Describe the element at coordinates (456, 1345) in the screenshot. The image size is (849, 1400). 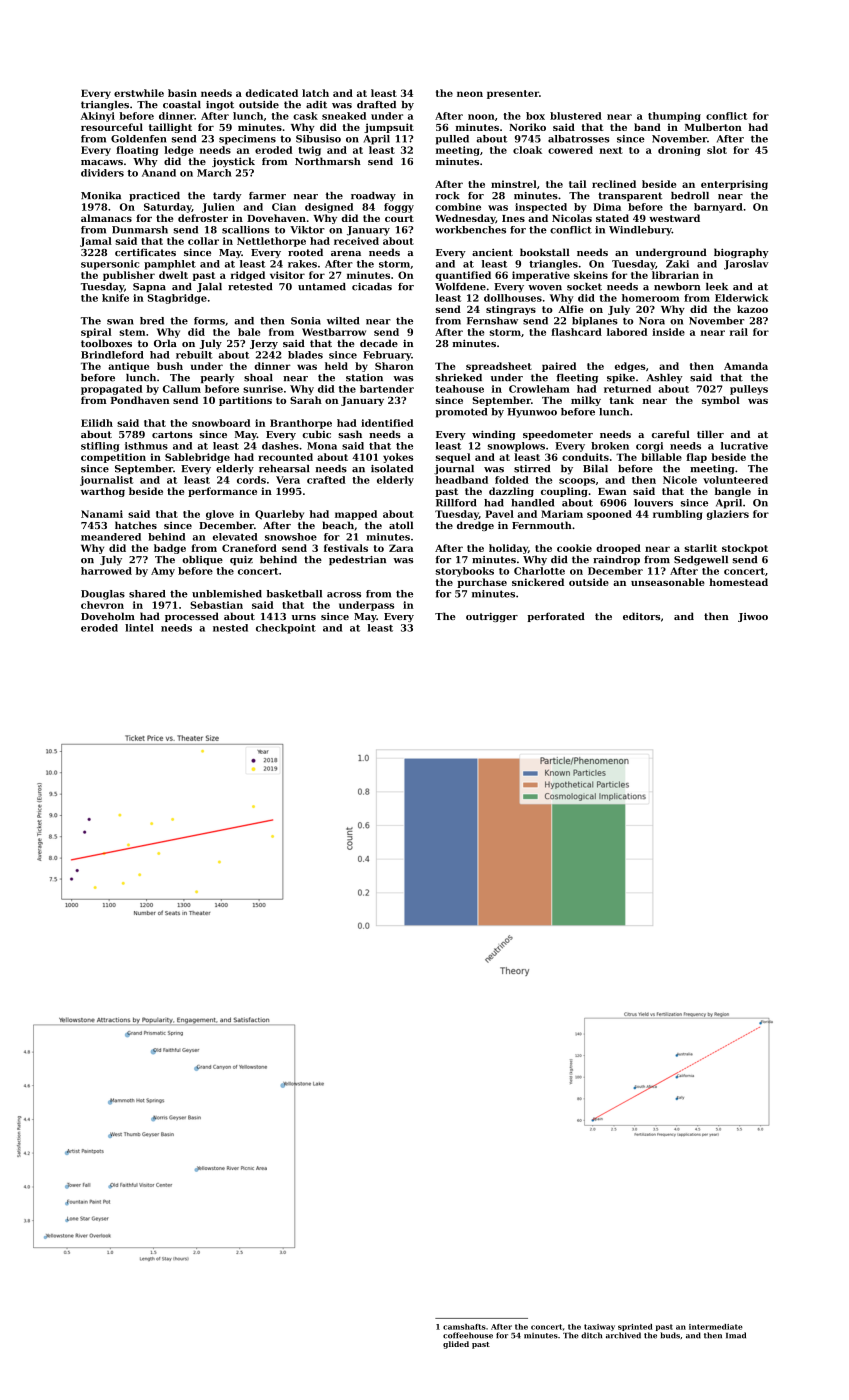
I see `glided` at that location.
